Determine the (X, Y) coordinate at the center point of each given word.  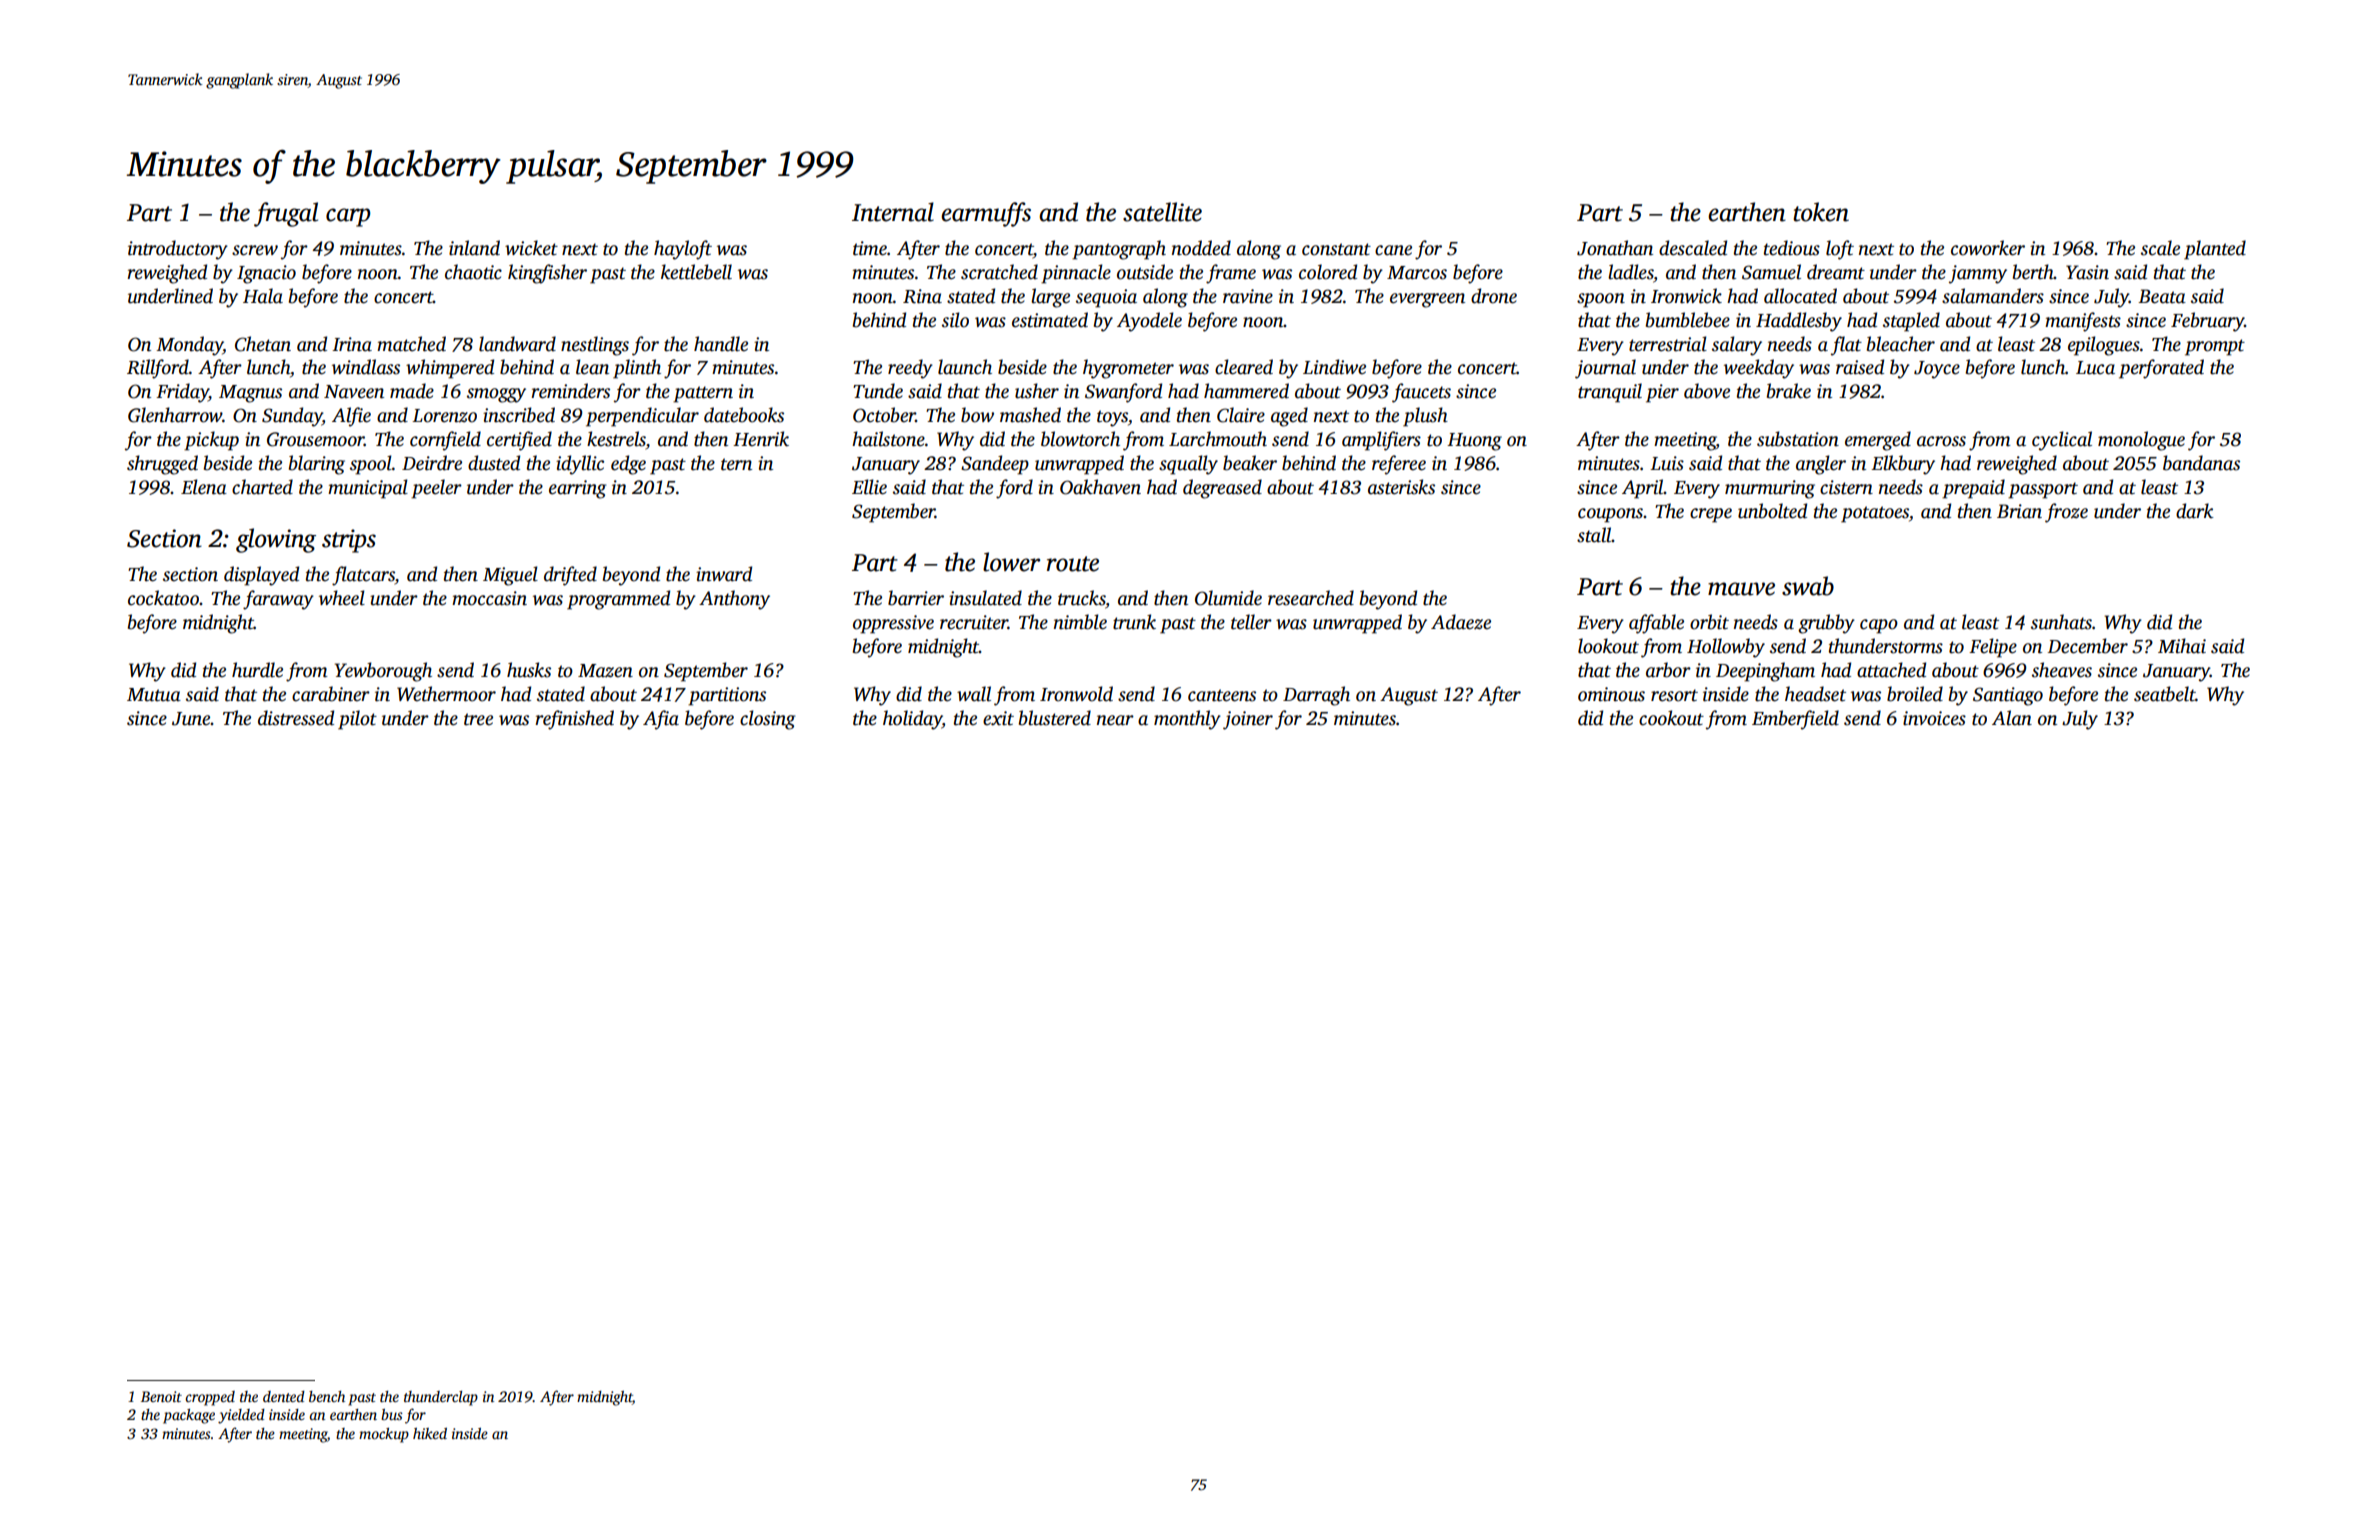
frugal (286, 214)
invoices (1934, 718)
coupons (1610, 515)
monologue (2141, 441)
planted (2215, 250)
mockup (384, 1435)
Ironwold (1076, 694)
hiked (430, 1433)
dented (284, 1396)
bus (392, 1414)
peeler (436, 489)
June (191, 719)
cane (1393, 250)
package (189, 1416)
